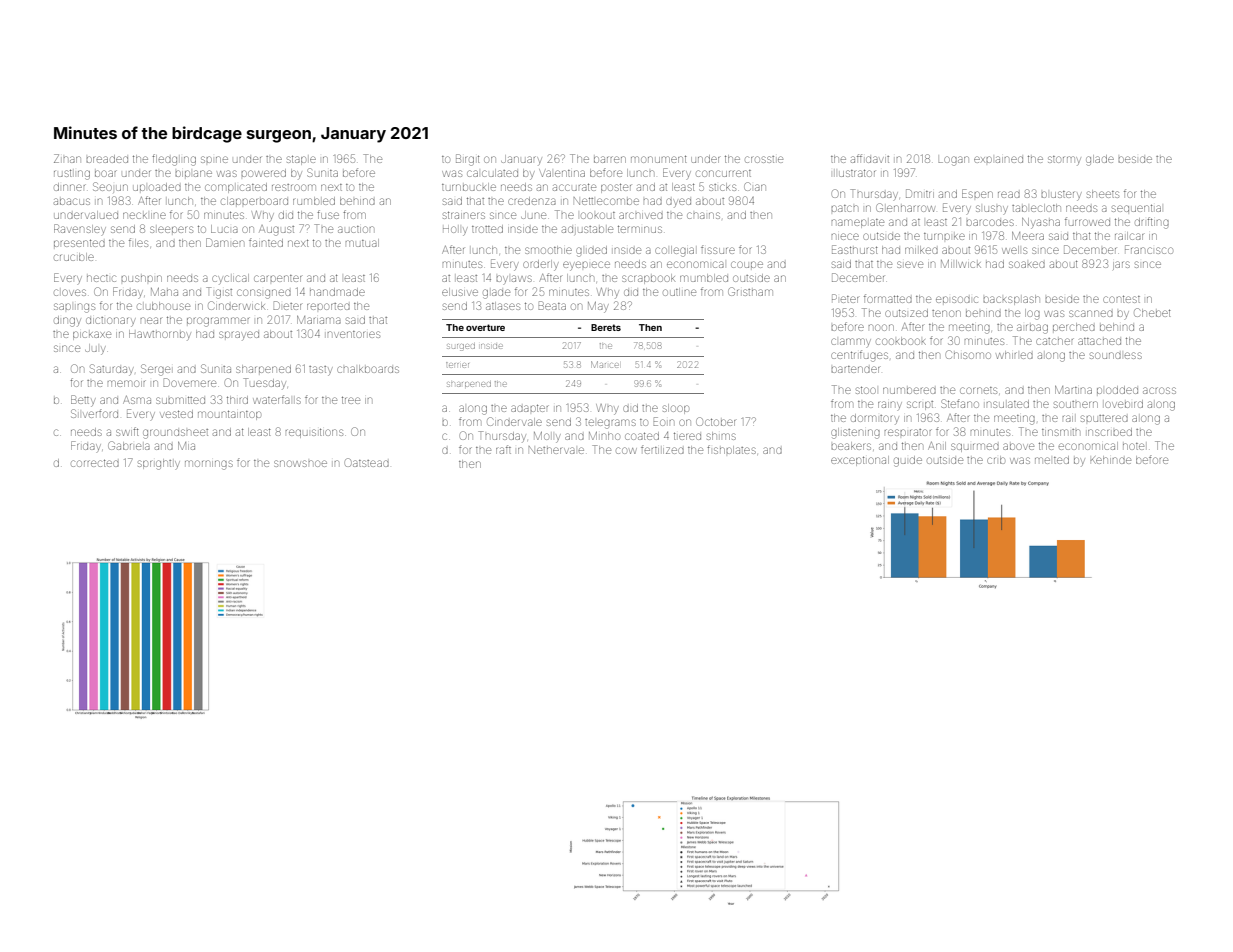 Image resolution: width=1233 pixels, height=952 pixels. I want to click on corrected, so click(95, 463).
